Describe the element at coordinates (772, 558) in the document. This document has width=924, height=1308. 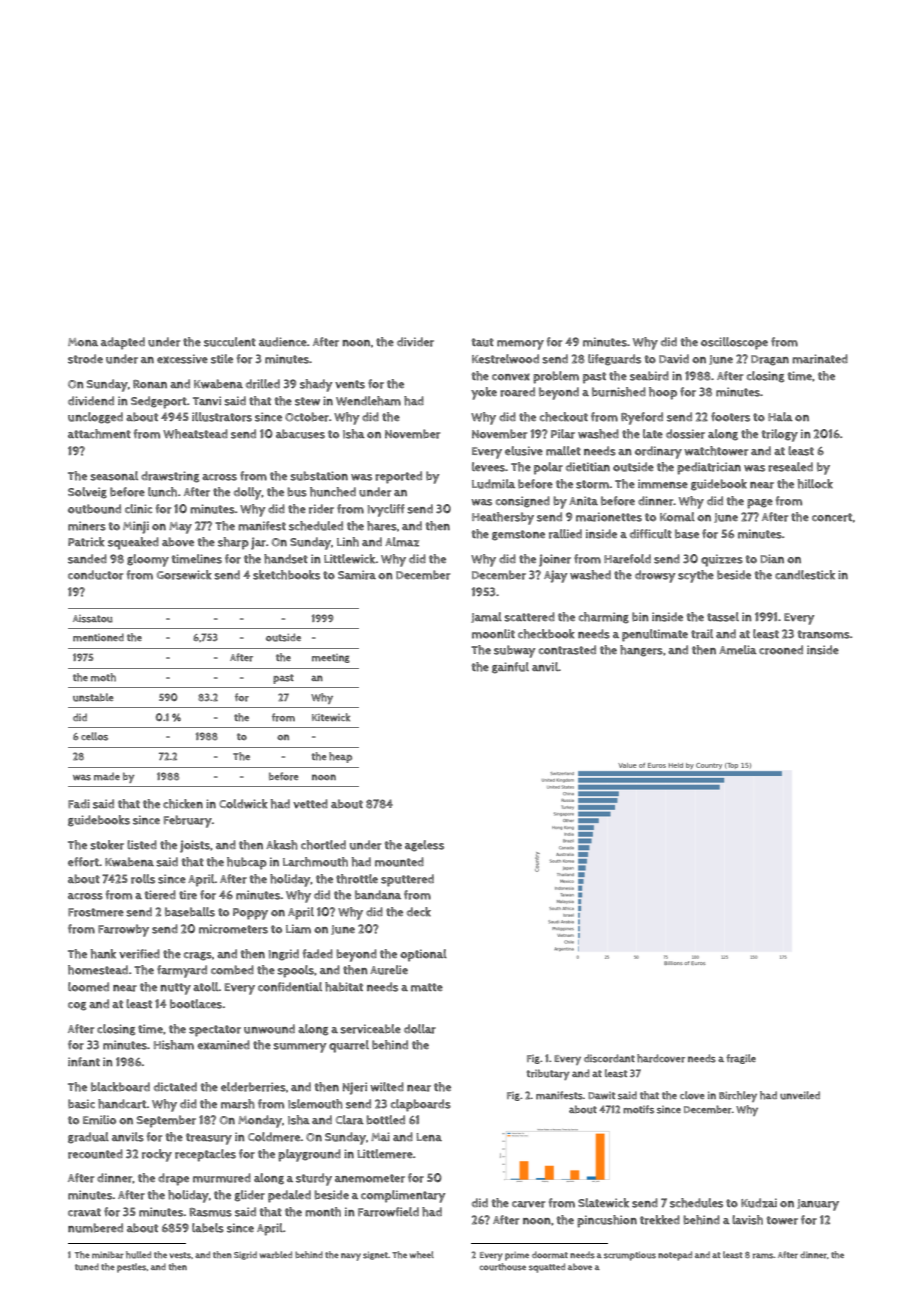
I see `Dian` at that location.
